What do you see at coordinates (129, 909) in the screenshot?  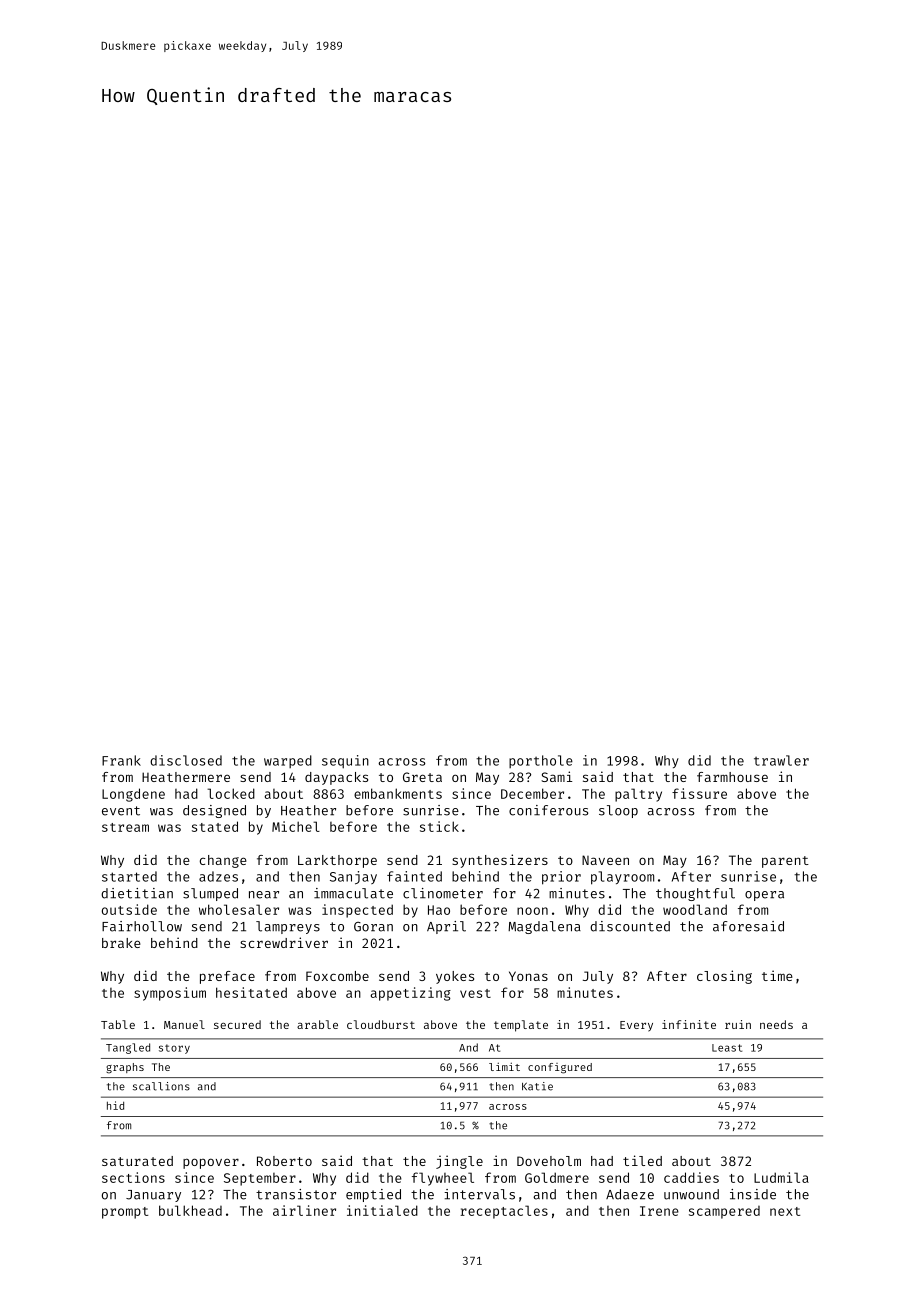 I see `outside` at bounding box center [129, 909].
